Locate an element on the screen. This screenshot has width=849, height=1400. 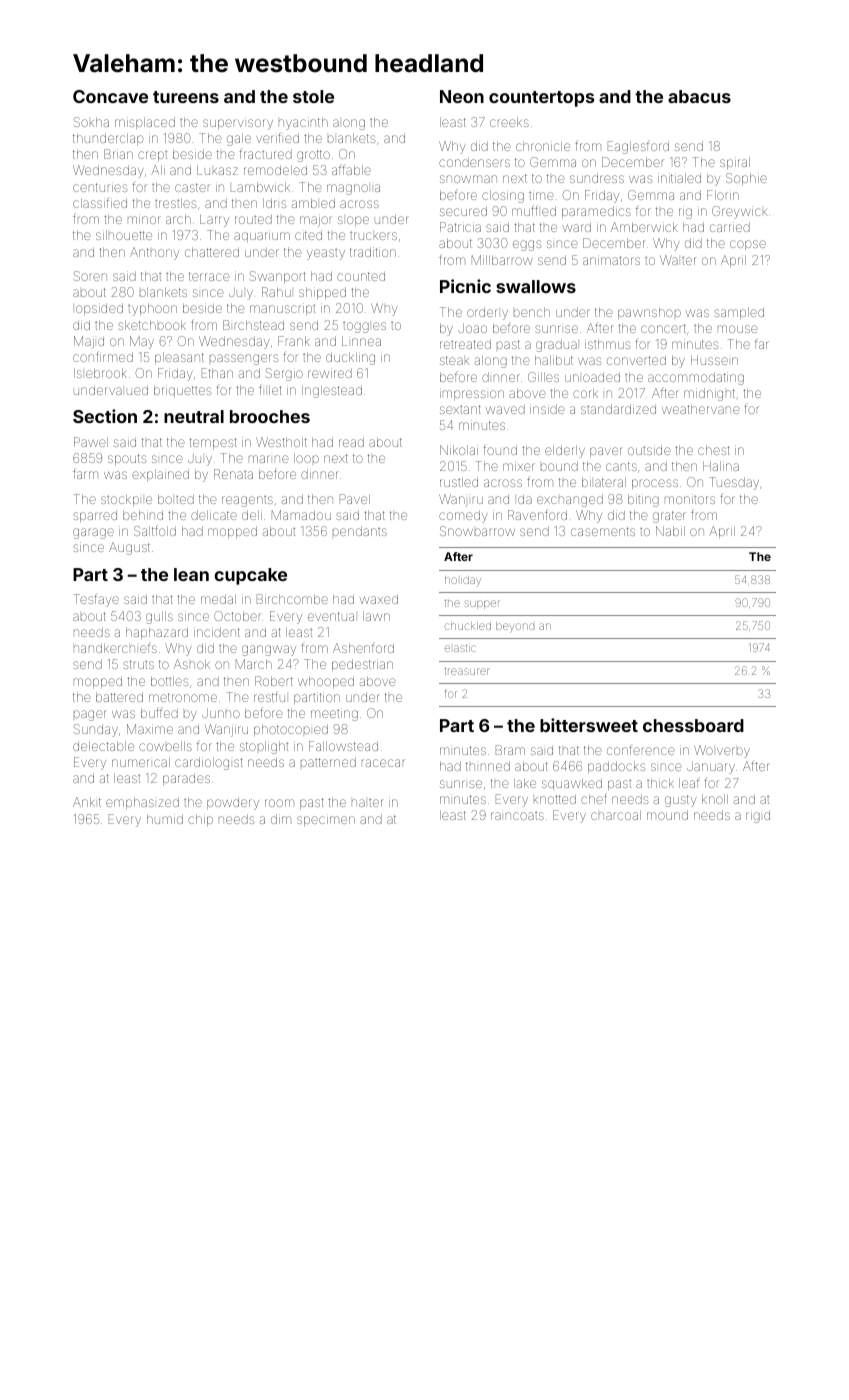
monitors is located at coordinates (690, 499).
